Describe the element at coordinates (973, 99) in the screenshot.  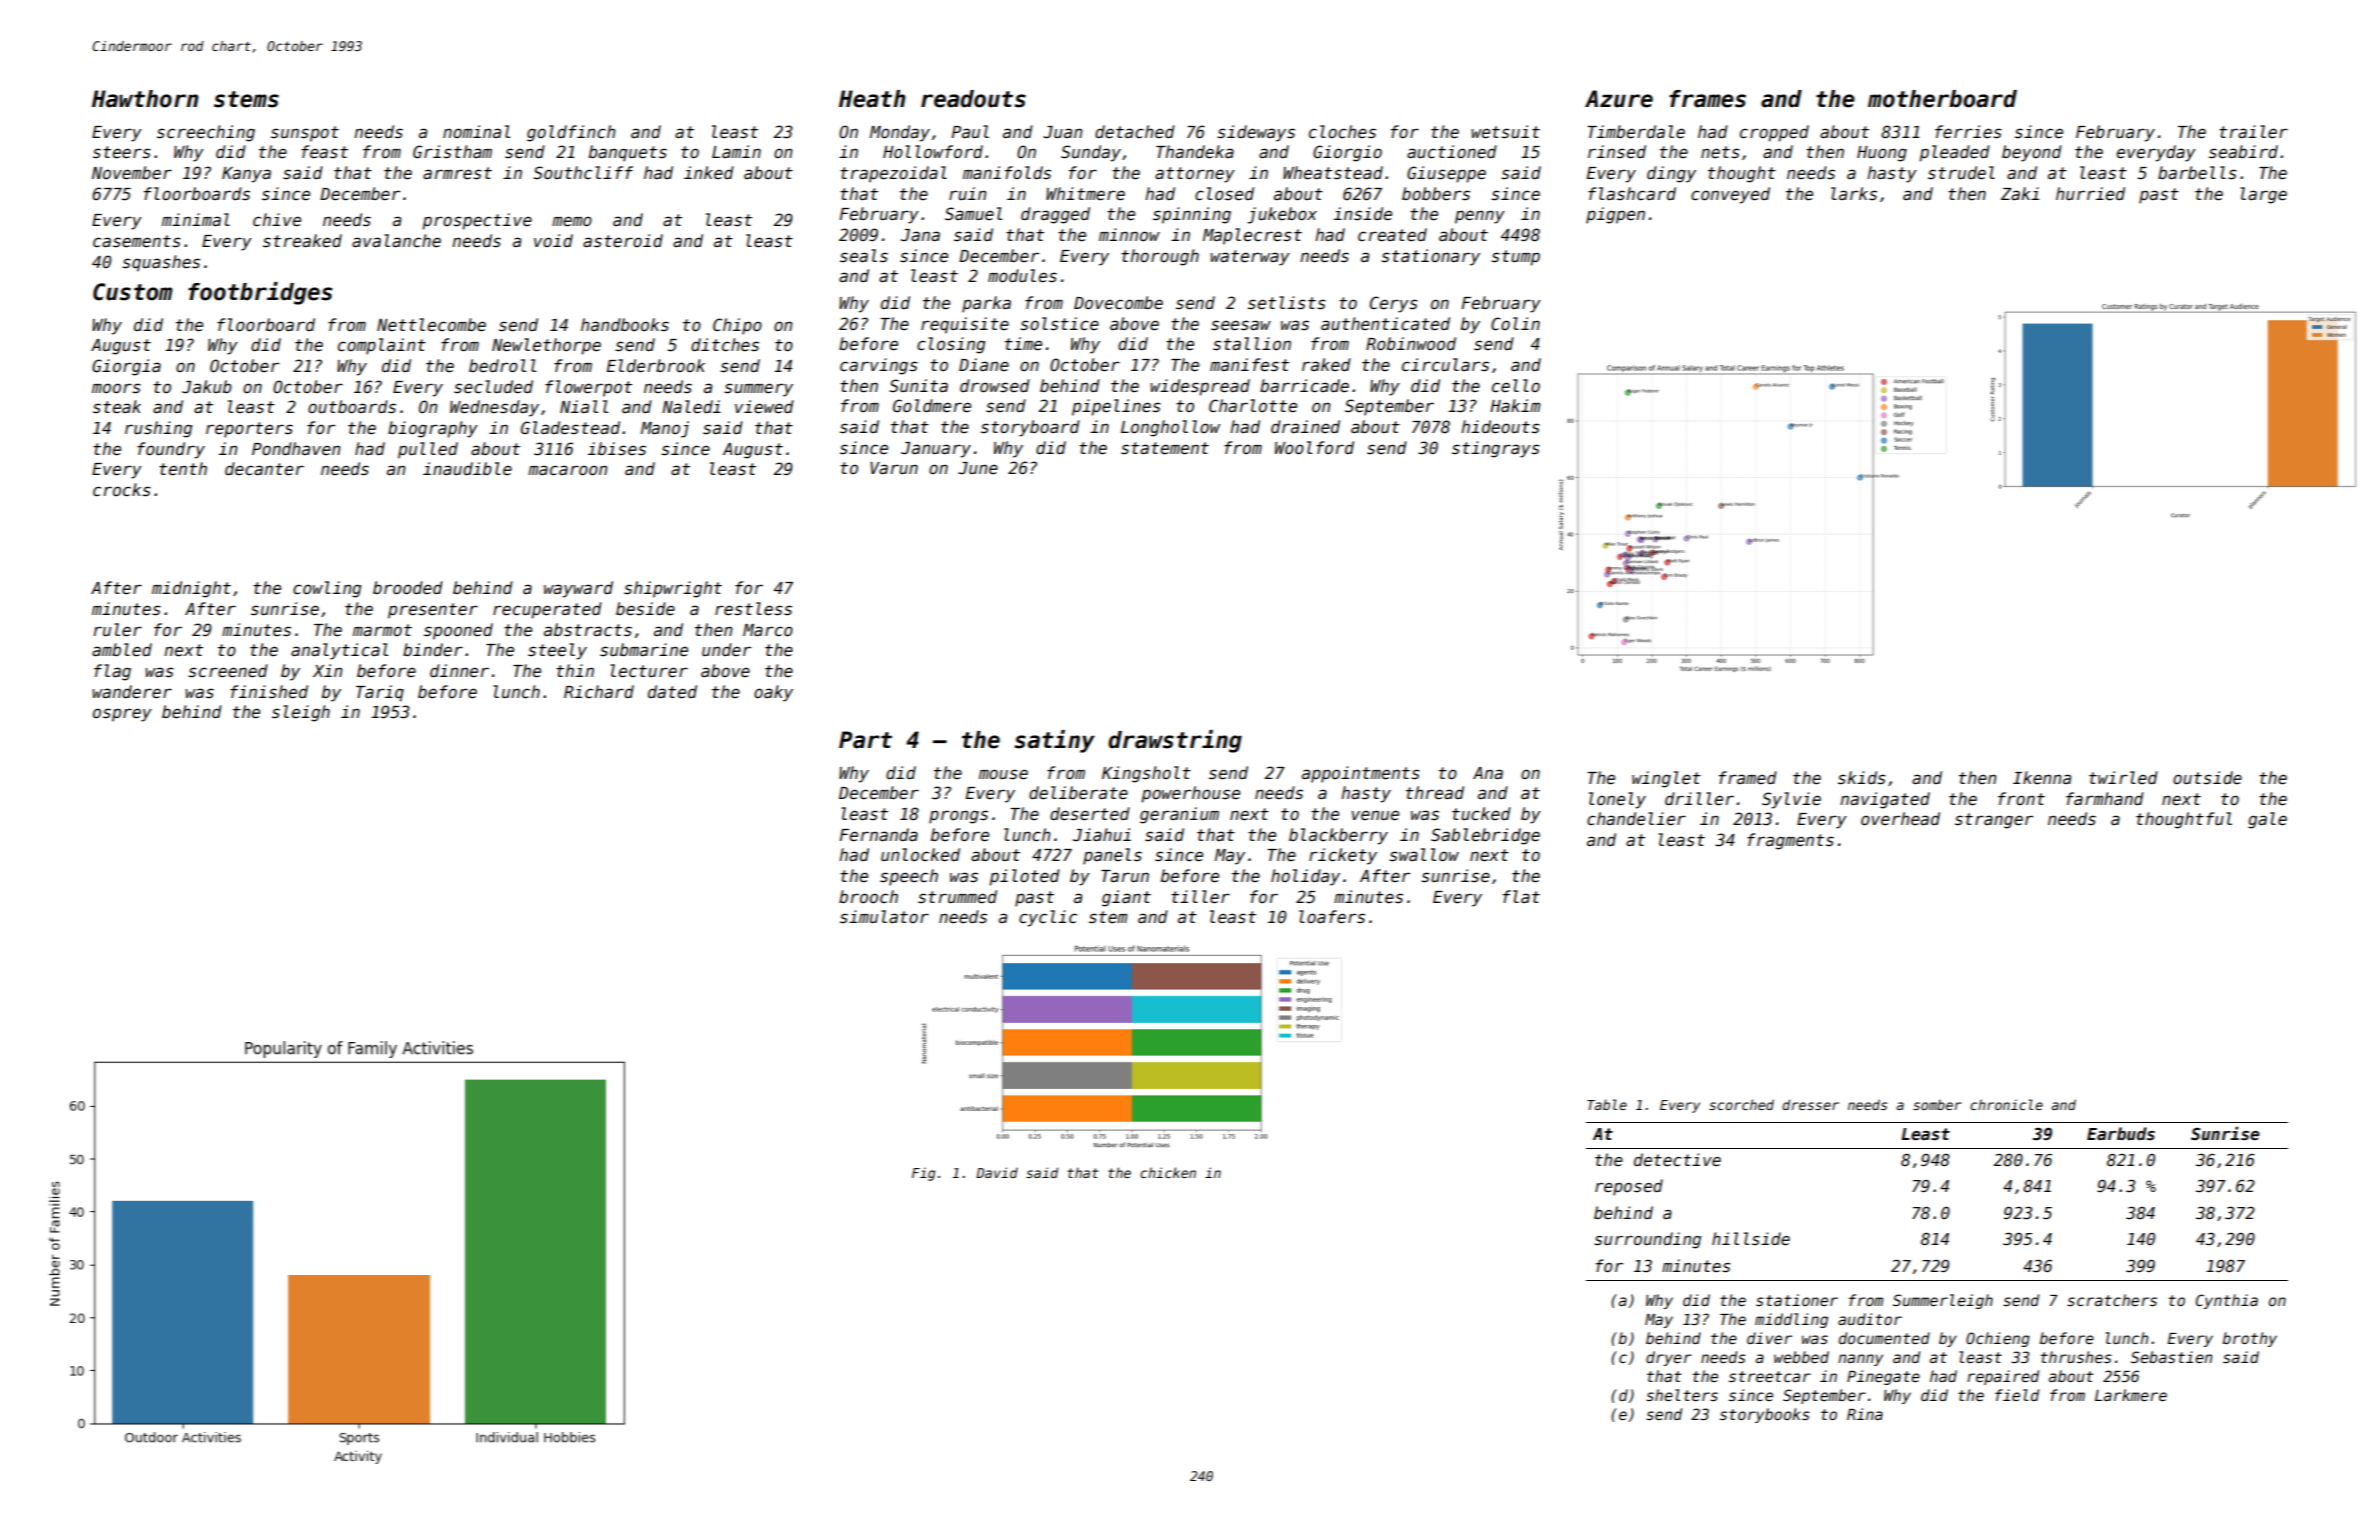
I see `readouts` at that location.
